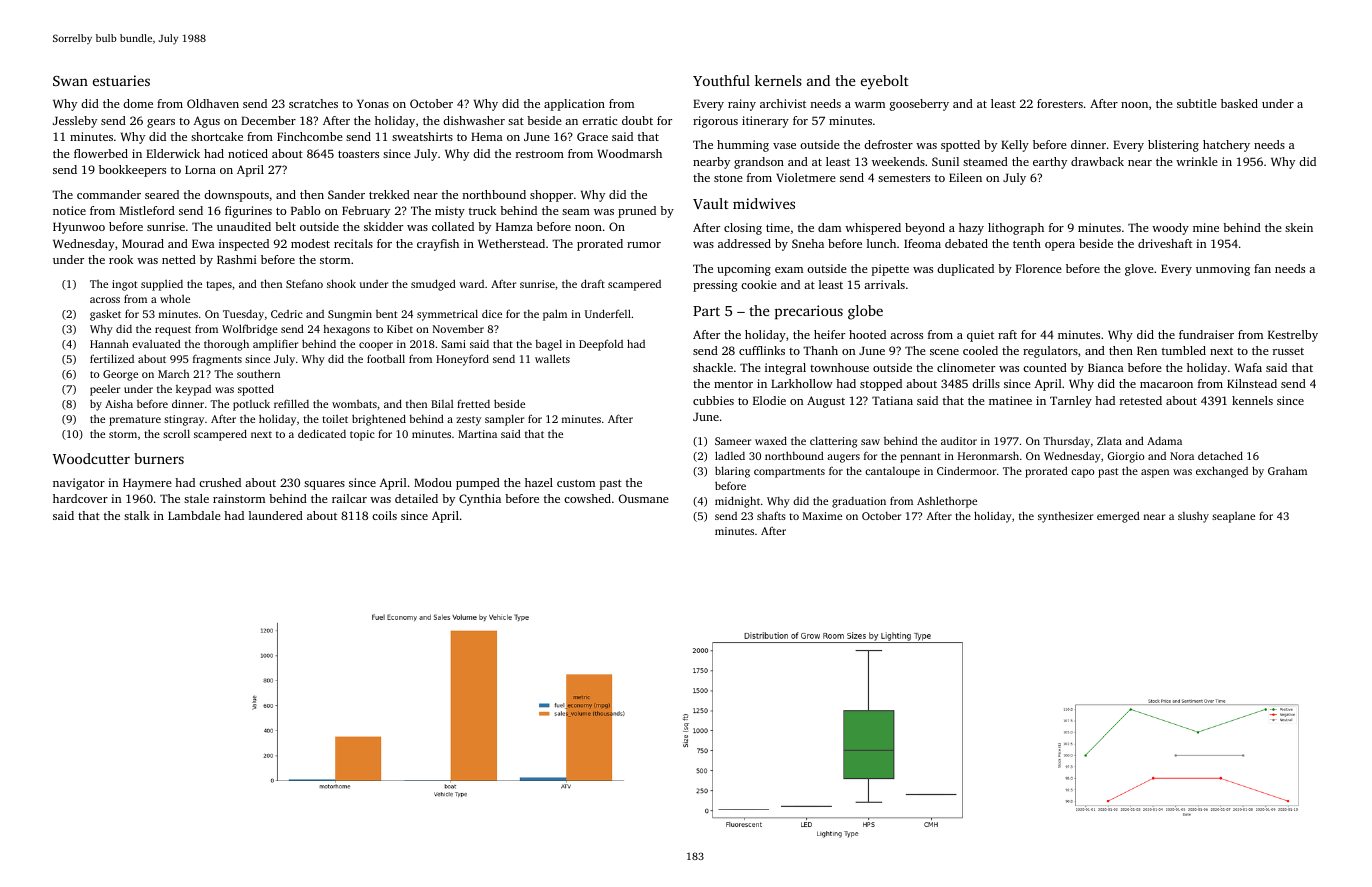 This document has width=1372, height=887. I want to click on eyebolt, so click(885, 82).
